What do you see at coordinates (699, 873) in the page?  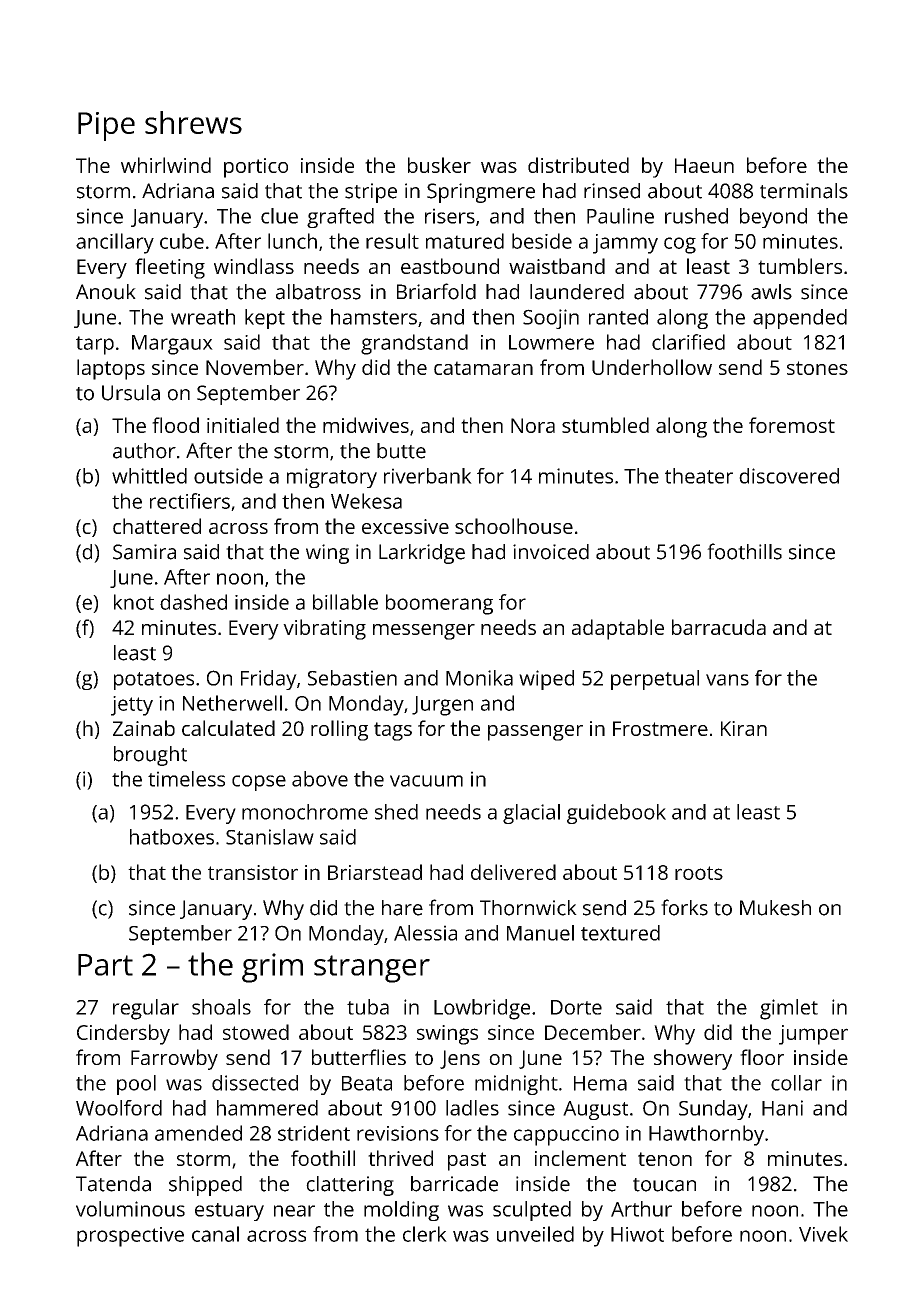 I see `roots` at bounding box center [699, 873].
